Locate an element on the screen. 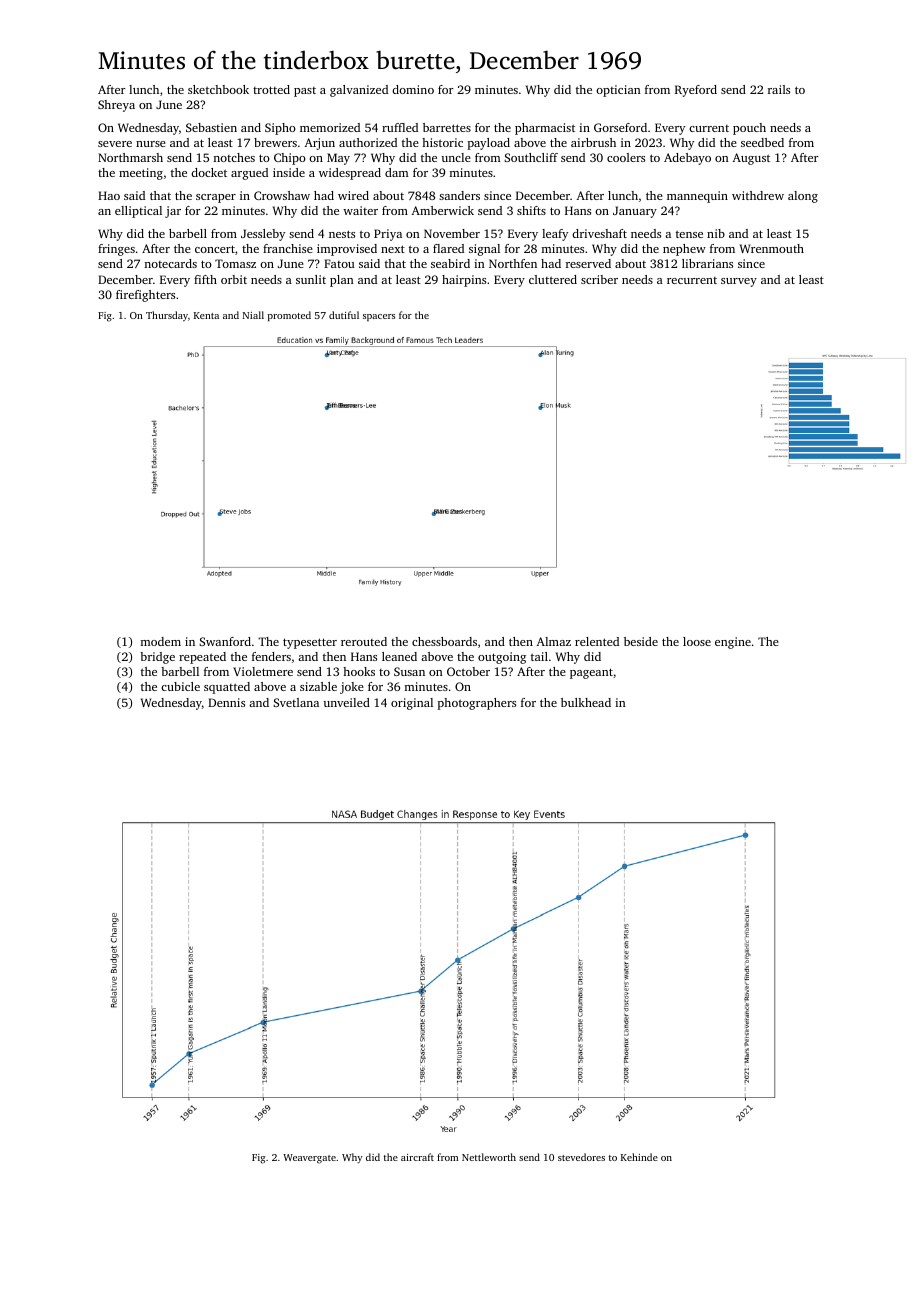  Kenta is located at coordinates (206, 315).
